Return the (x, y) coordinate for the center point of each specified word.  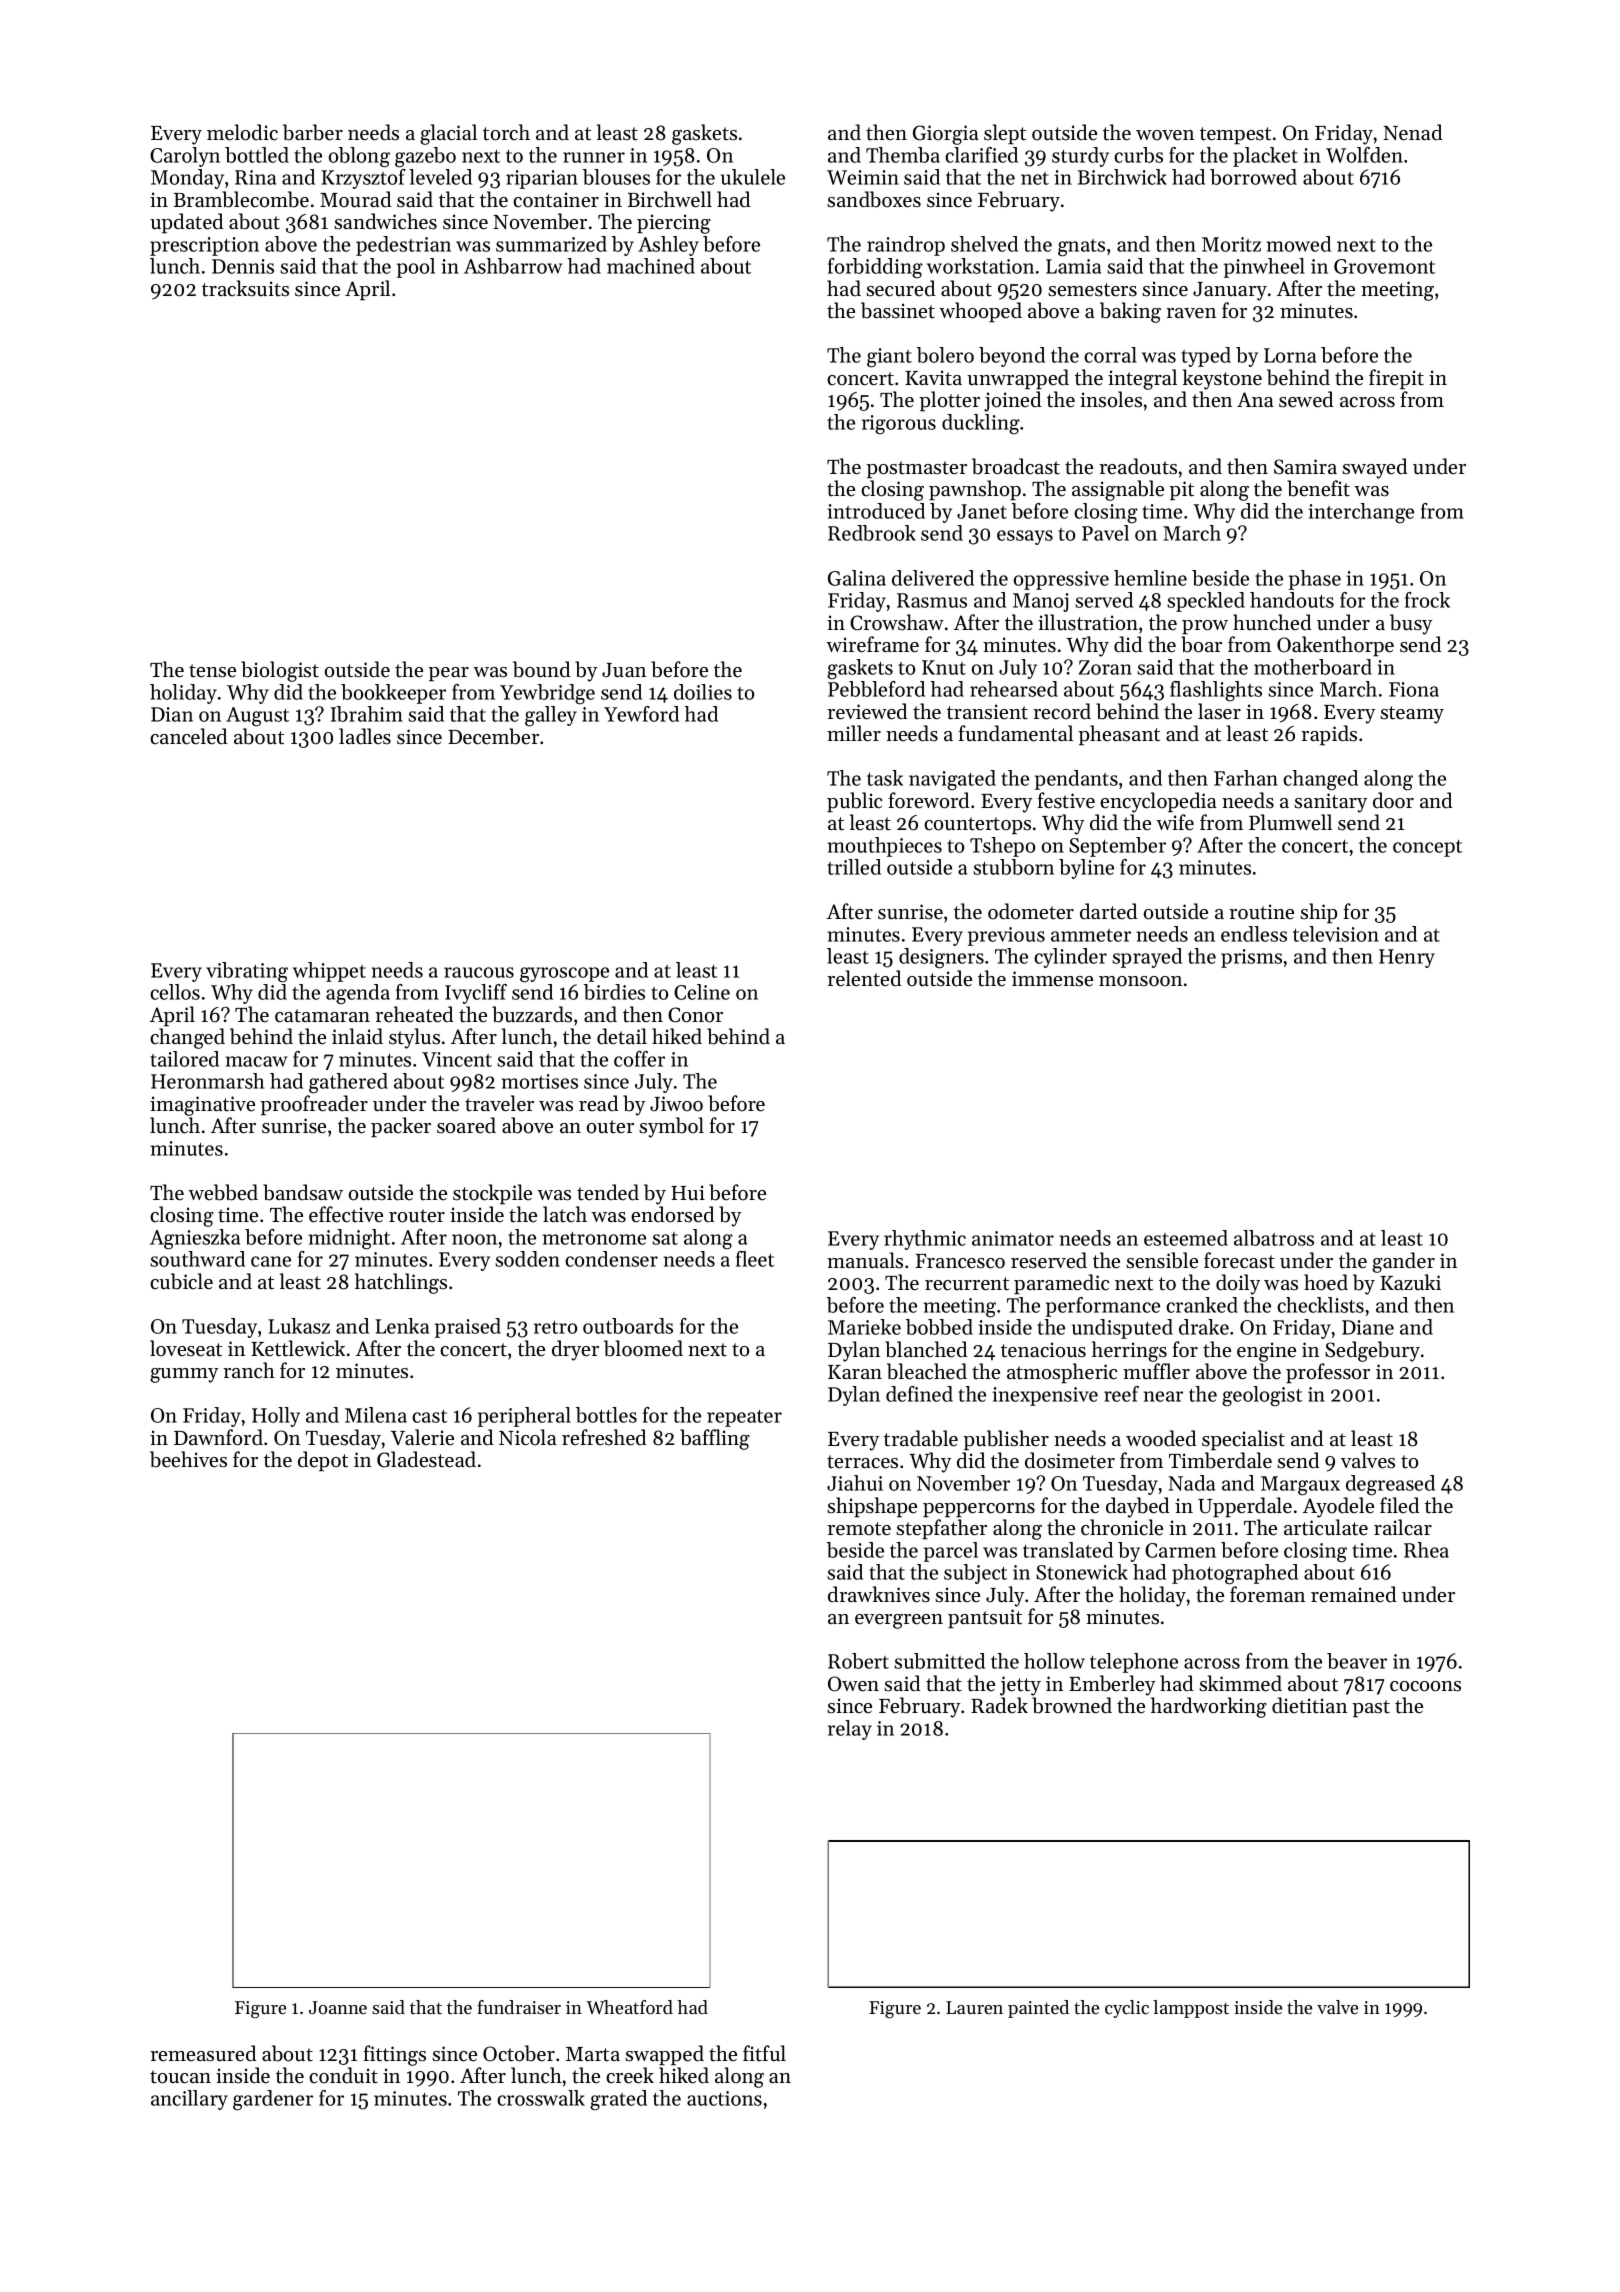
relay (850, 1730)
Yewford (641, 714)
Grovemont (1384, 266)
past (1371, 1709)
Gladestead (426, 1459)
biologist (280, 671)
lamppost (1191, 2009)
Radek (999, 1705)
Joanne (338, 2007)
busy (1411, 624)
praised (468, 1328)
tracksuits (245, 288)
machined (651, 266)
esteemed (1186, 1238)
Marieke (864, 1327)
